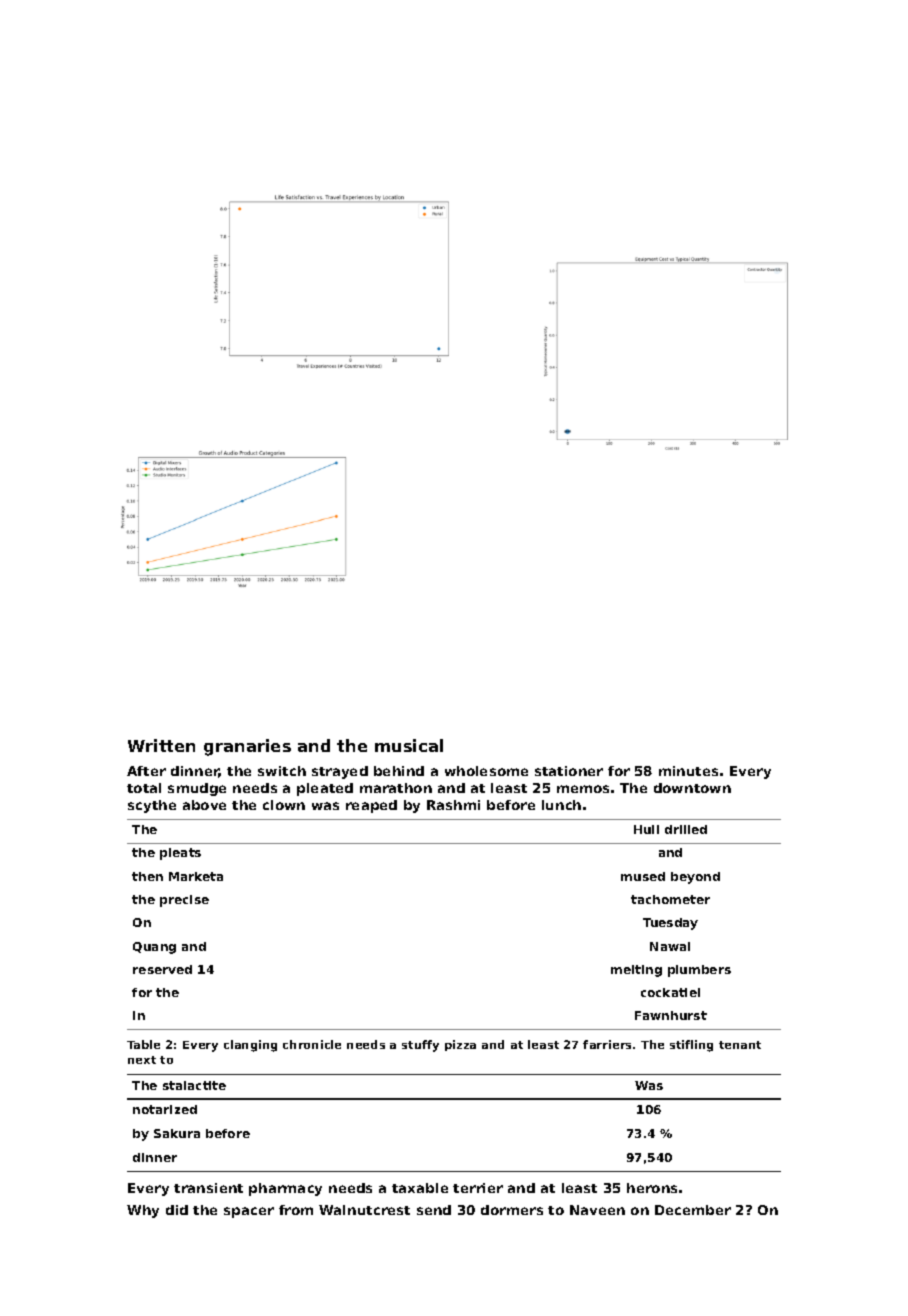 The height and width of the page is (1316, 908). What do you see at coordinates (670, 946) in the page?
I see `Nawal` at bounding box center [670, 946].
